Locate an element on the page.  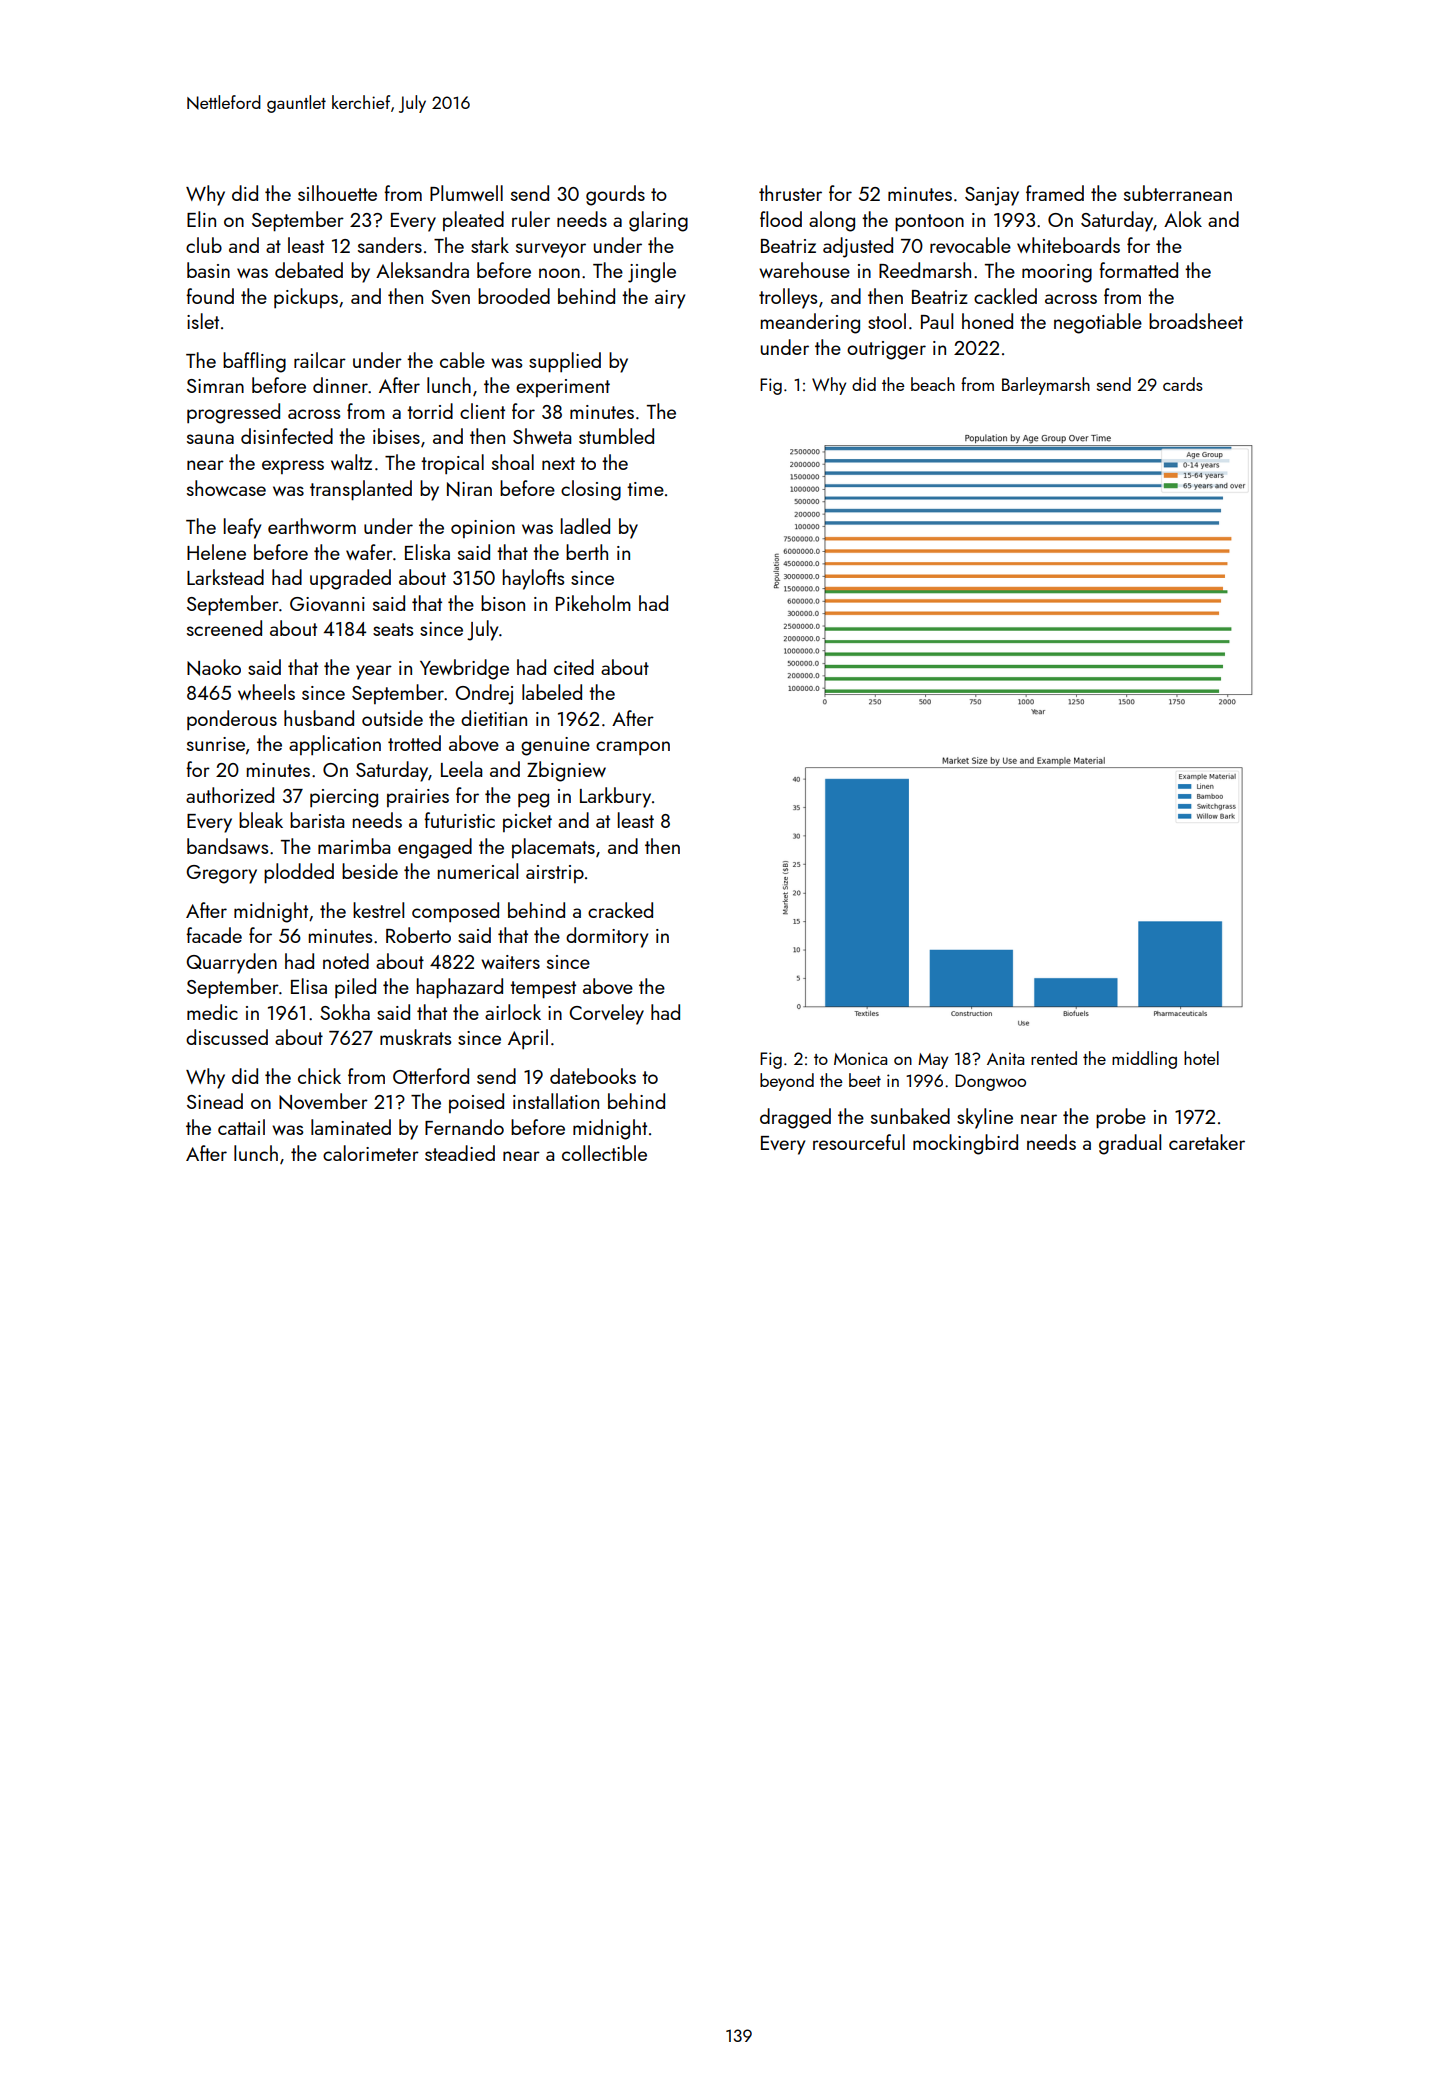
Giovanni is located at coordinates (327, 604).
